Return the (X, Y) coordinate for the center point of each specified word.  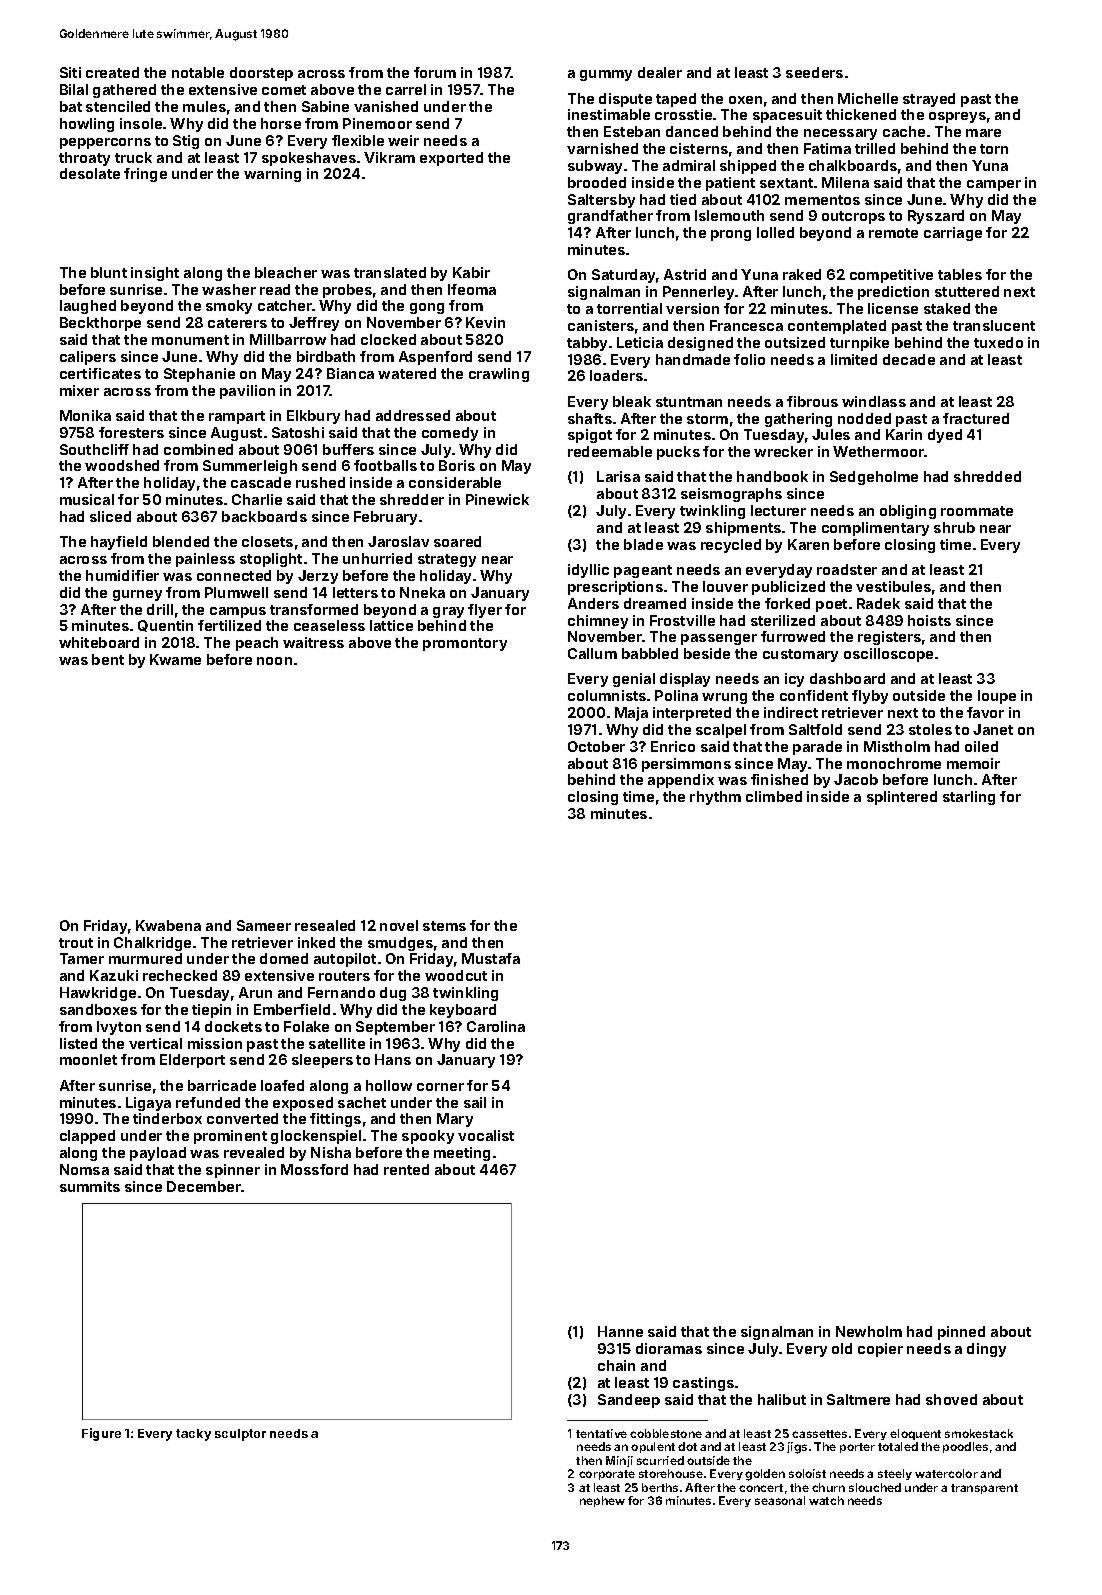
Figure (101, 1434)
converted (242, 1118)
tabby (587, 344)
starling (969, 798)
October (596, 746)
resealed (325, 925)
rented (406, 1169)
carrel (406, 89)
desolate (90, 173)
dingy (986, 1350)
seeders (814, 72)
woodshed (122, 465)
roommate (977, 511)
